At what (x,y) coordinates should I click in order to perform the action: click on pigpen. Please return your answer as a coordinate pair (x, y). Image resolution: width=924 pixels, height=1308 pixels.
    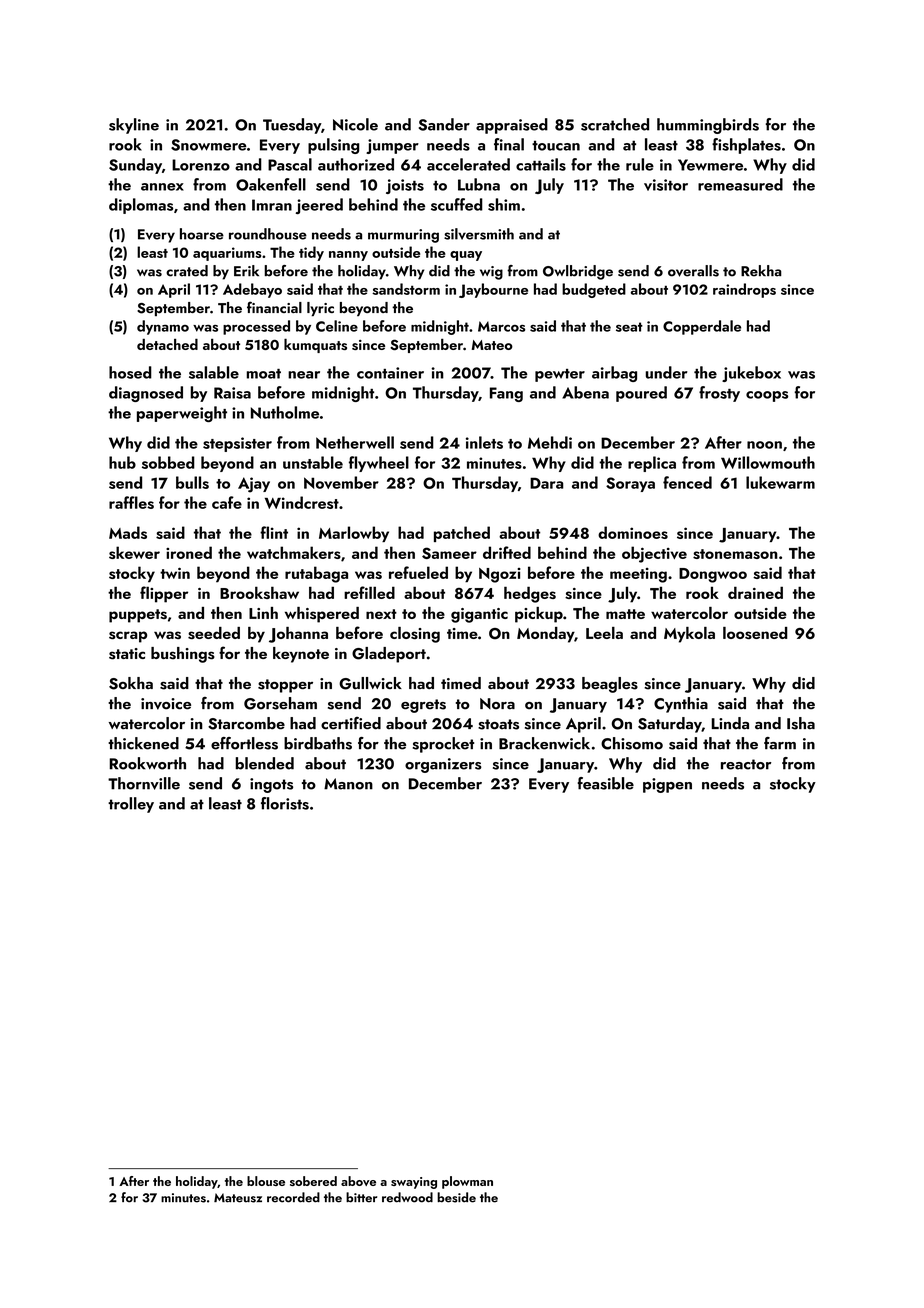
    Looking at the image, I should click on (667, 785).
